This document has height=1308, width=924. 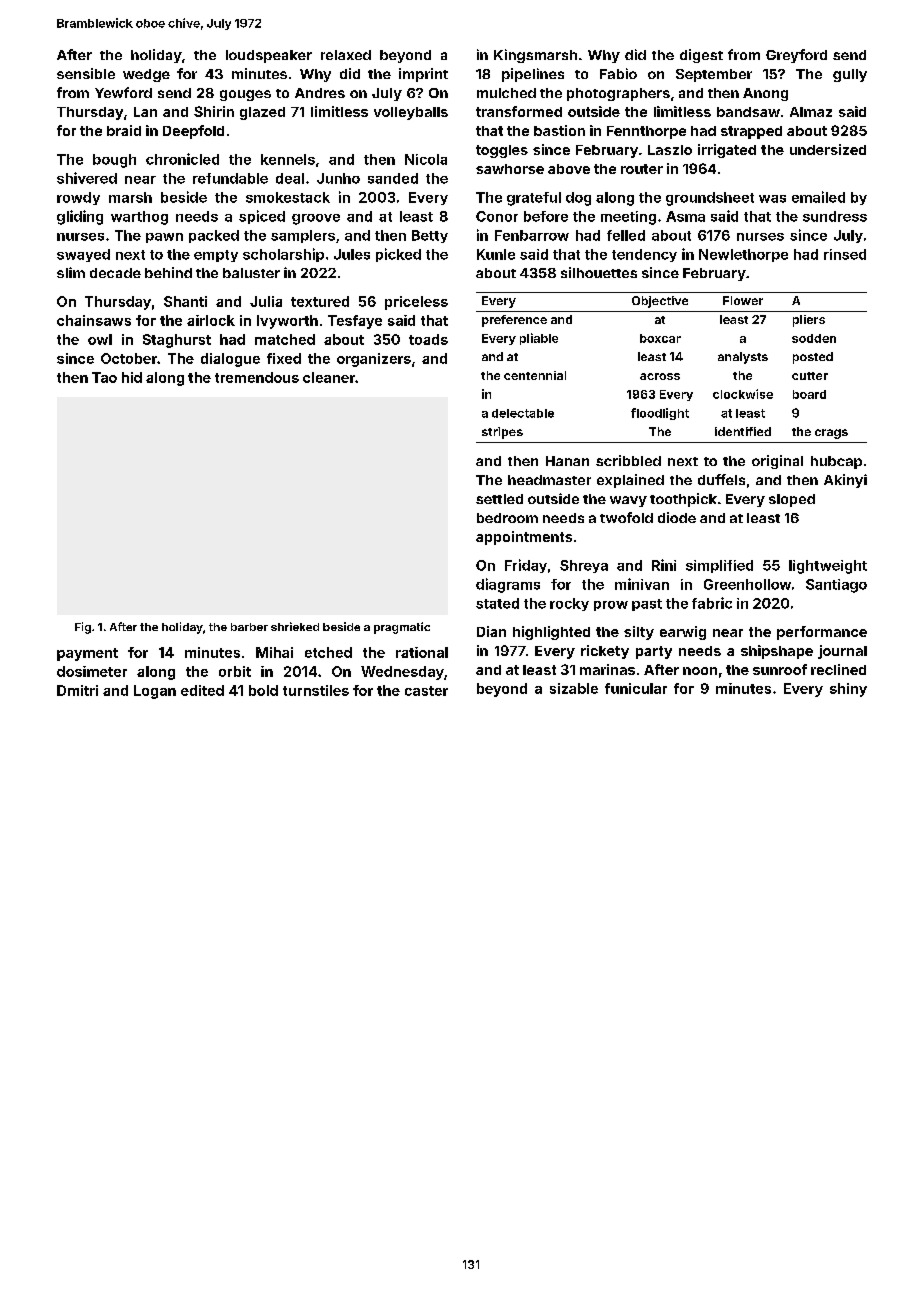 I want to click on Andres, so click(x=320, y=93).
